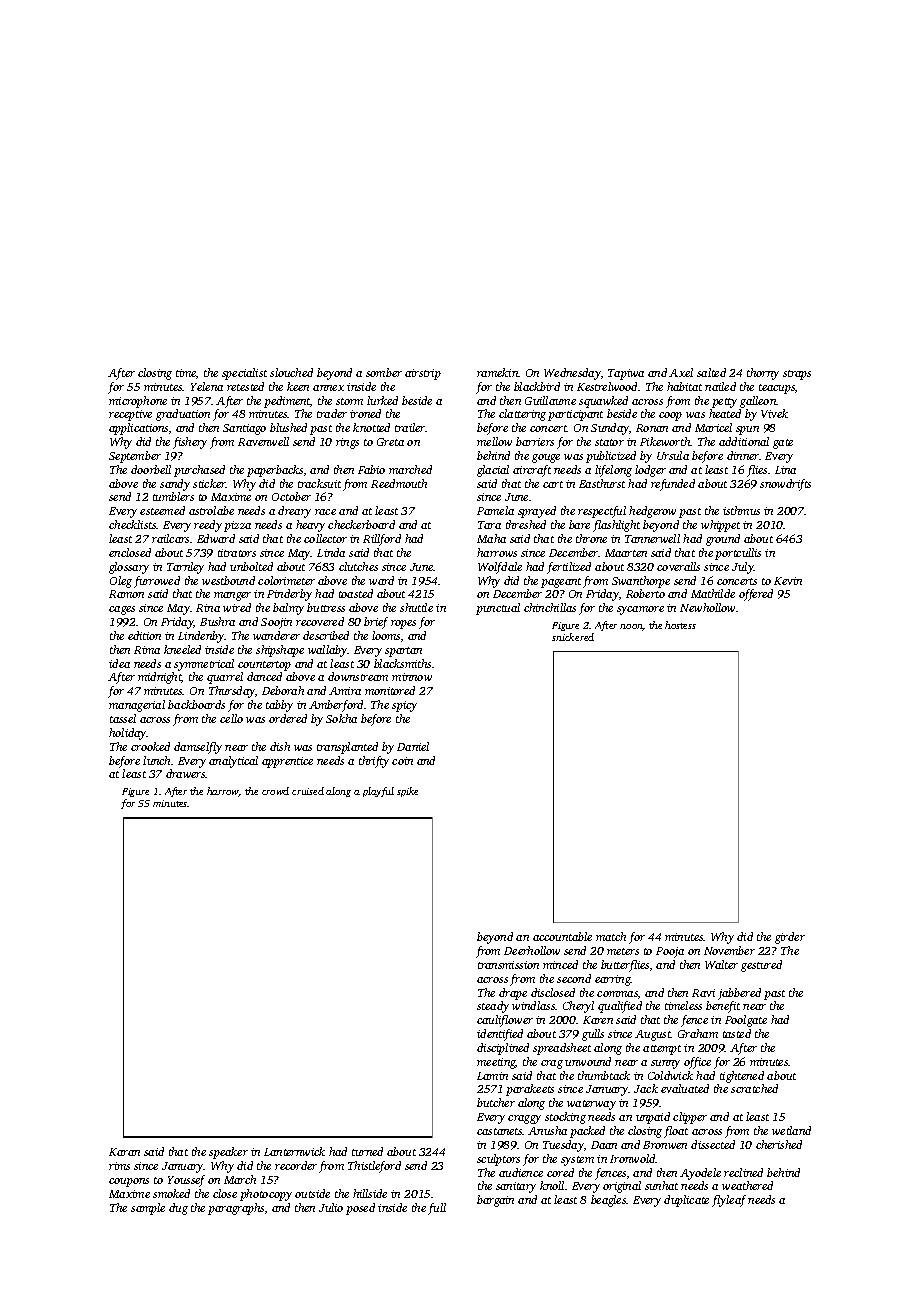 The width and height of the document is (924, 1308). What do you see at coordinates (500, 1035) in the document?
I see `identified` at bounding box center [500, 1035].
